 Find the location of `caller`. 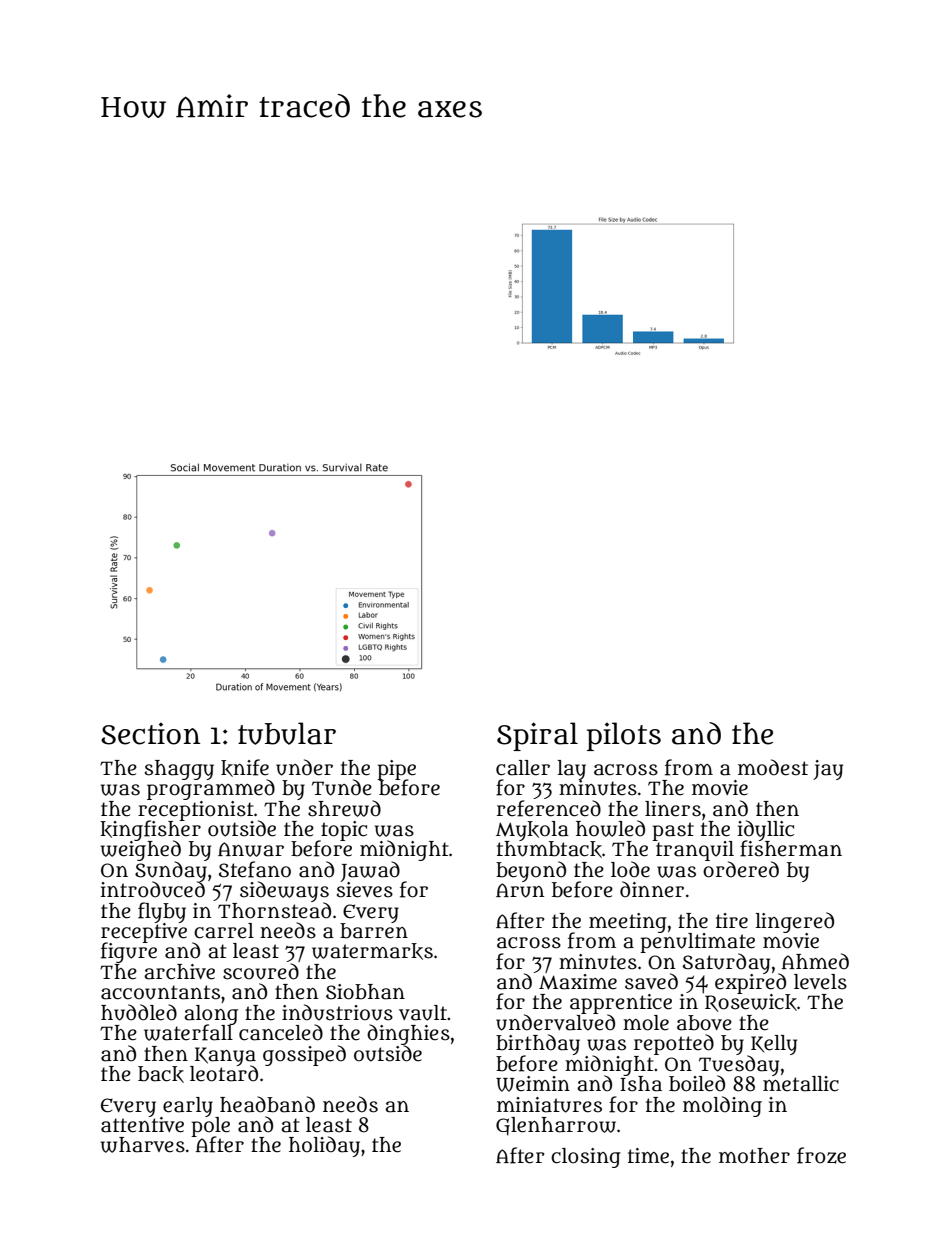

caller is located at coordinates (523, 768).
